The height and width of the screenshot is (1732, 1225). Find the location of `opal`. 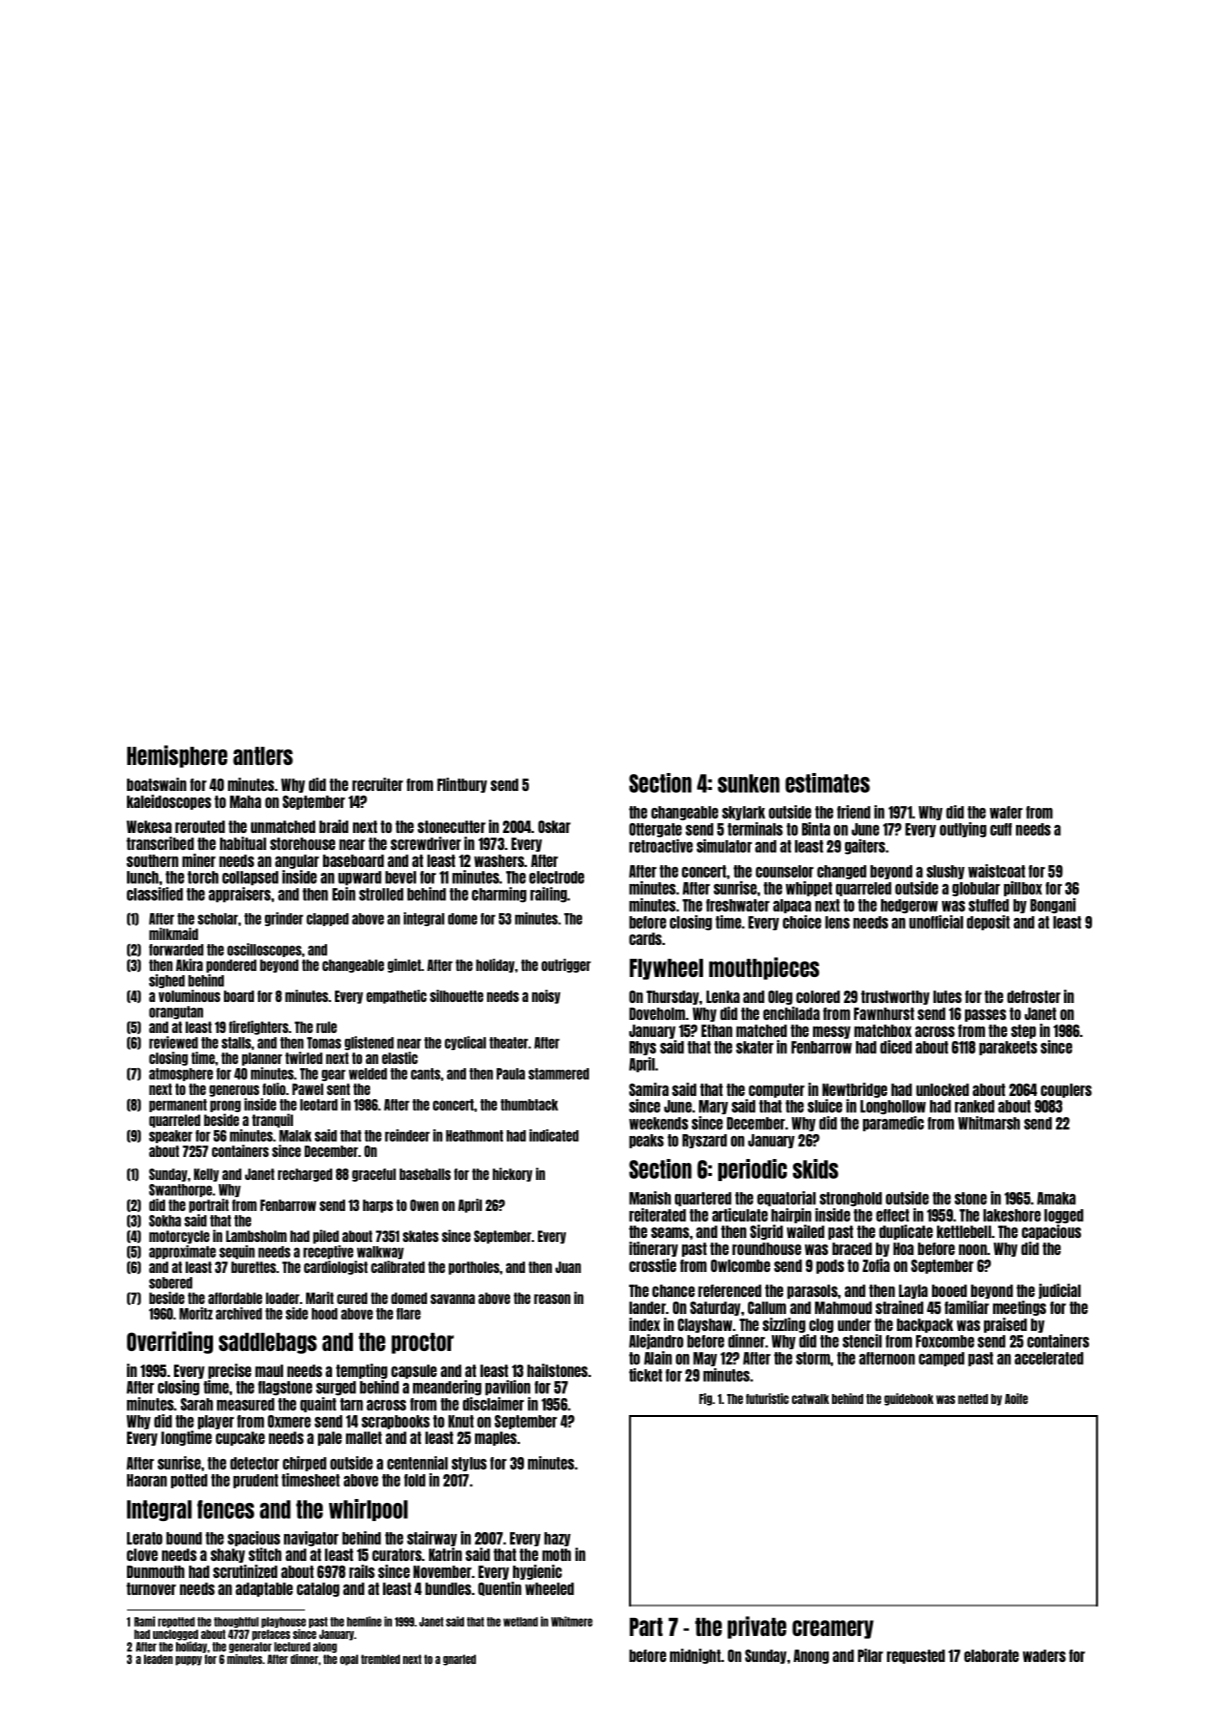

opal is located at coordinates (349, 1660).
